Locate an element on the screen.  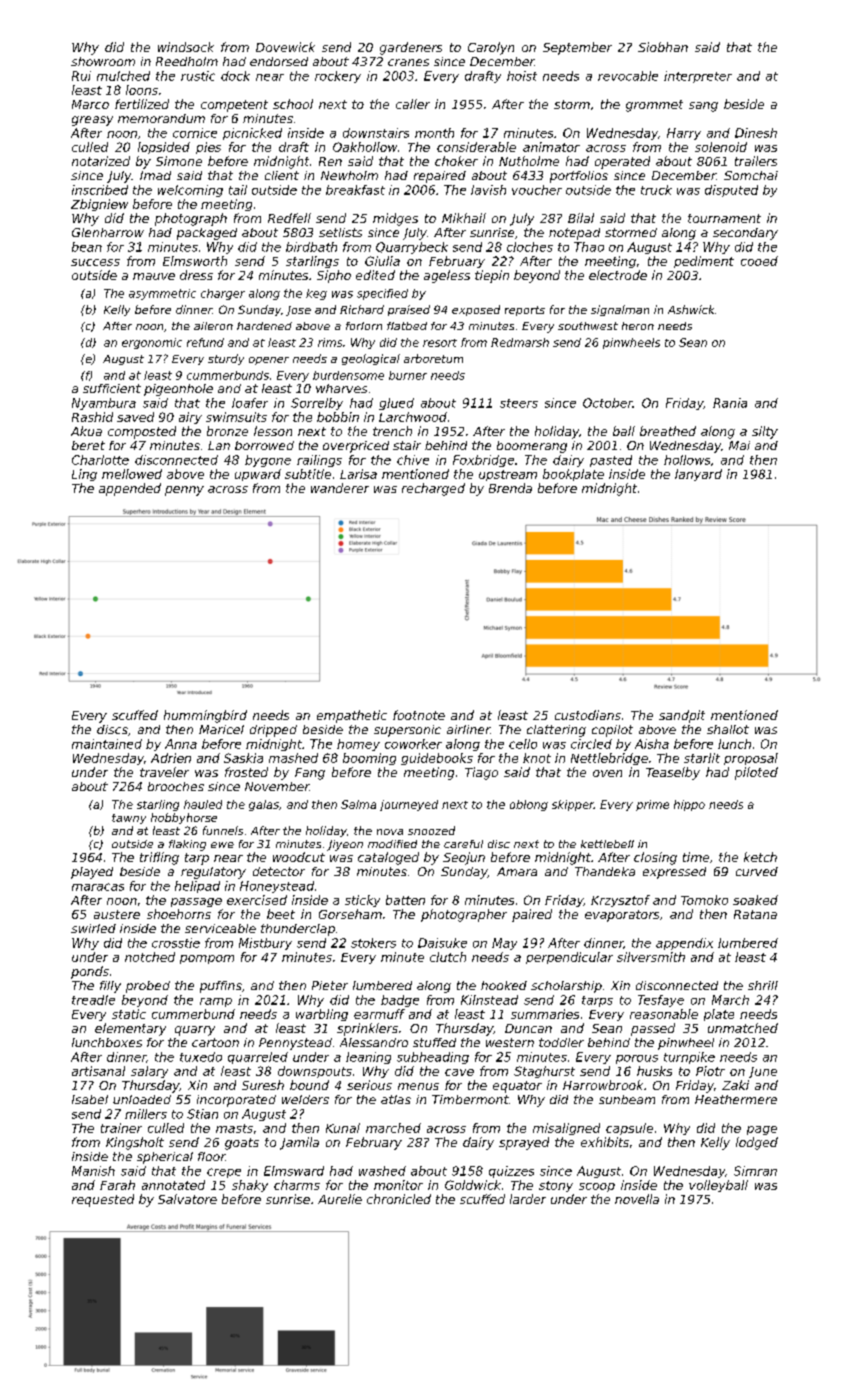
Ratana is located at coordinates (755, 914).
